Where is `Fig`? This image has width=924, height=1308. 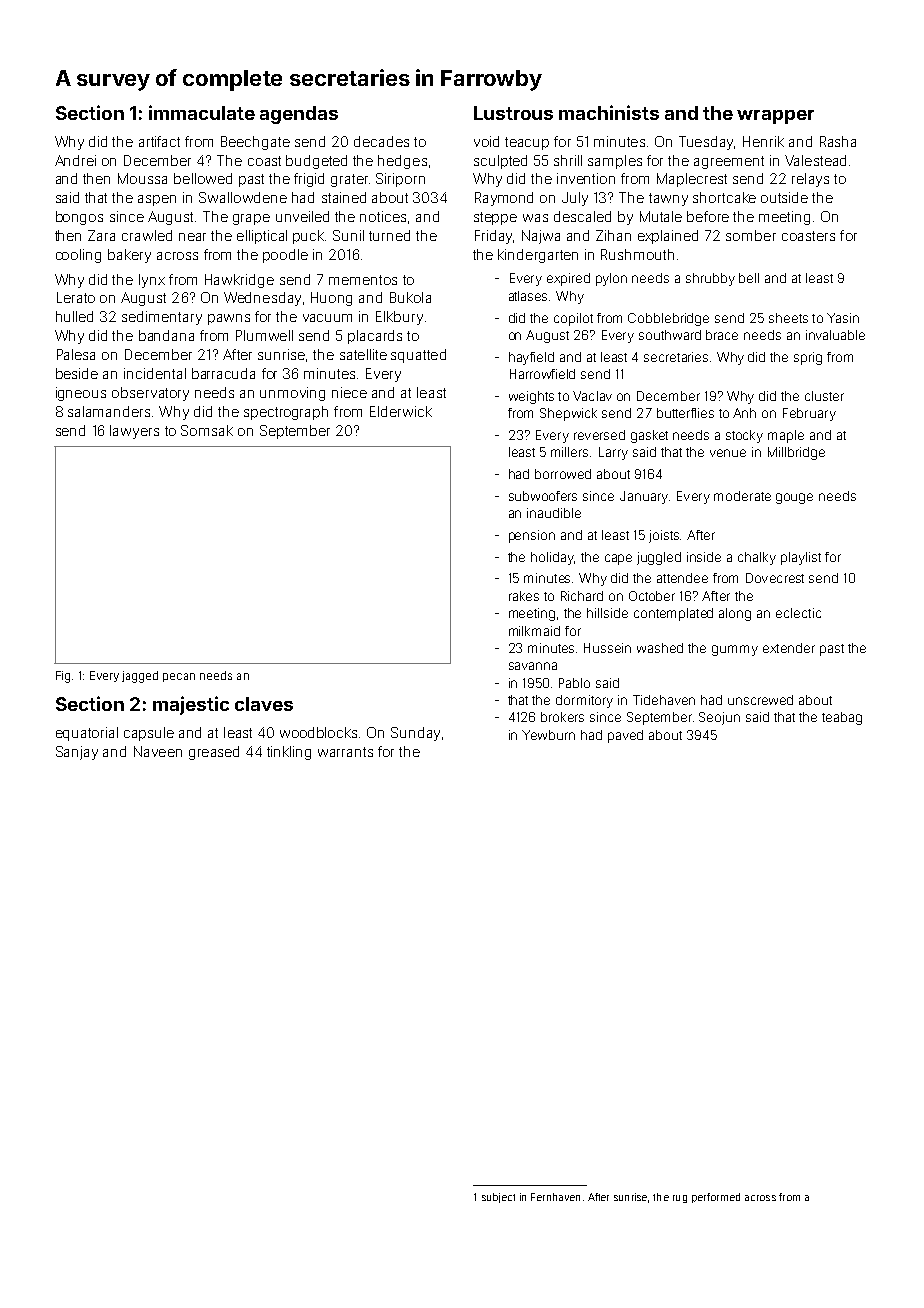
Fig is located at coordinates (63, 677).
